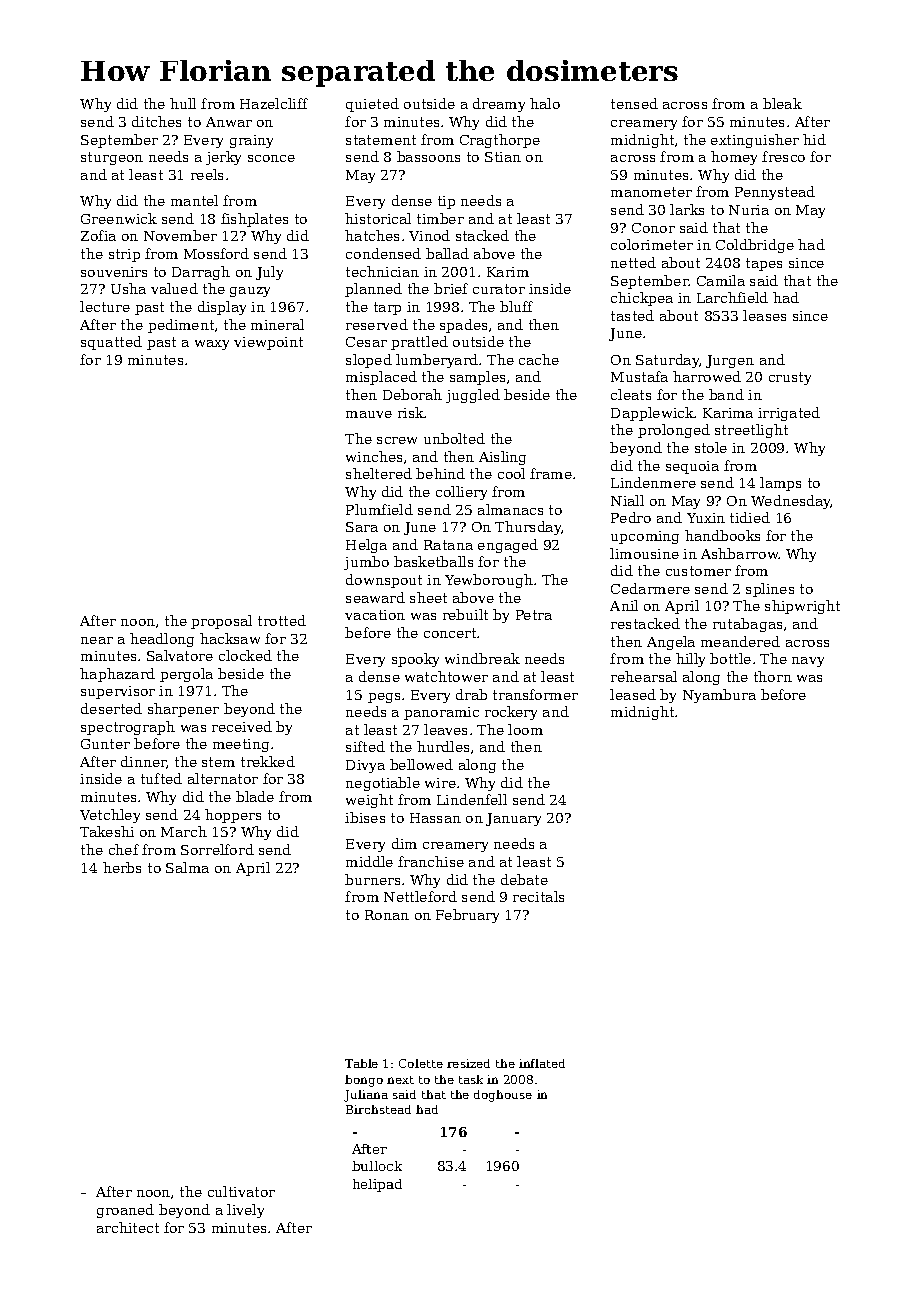 This screenshot has width=924, height=1308. I want to click on Nyambura, so click(719, 696).
